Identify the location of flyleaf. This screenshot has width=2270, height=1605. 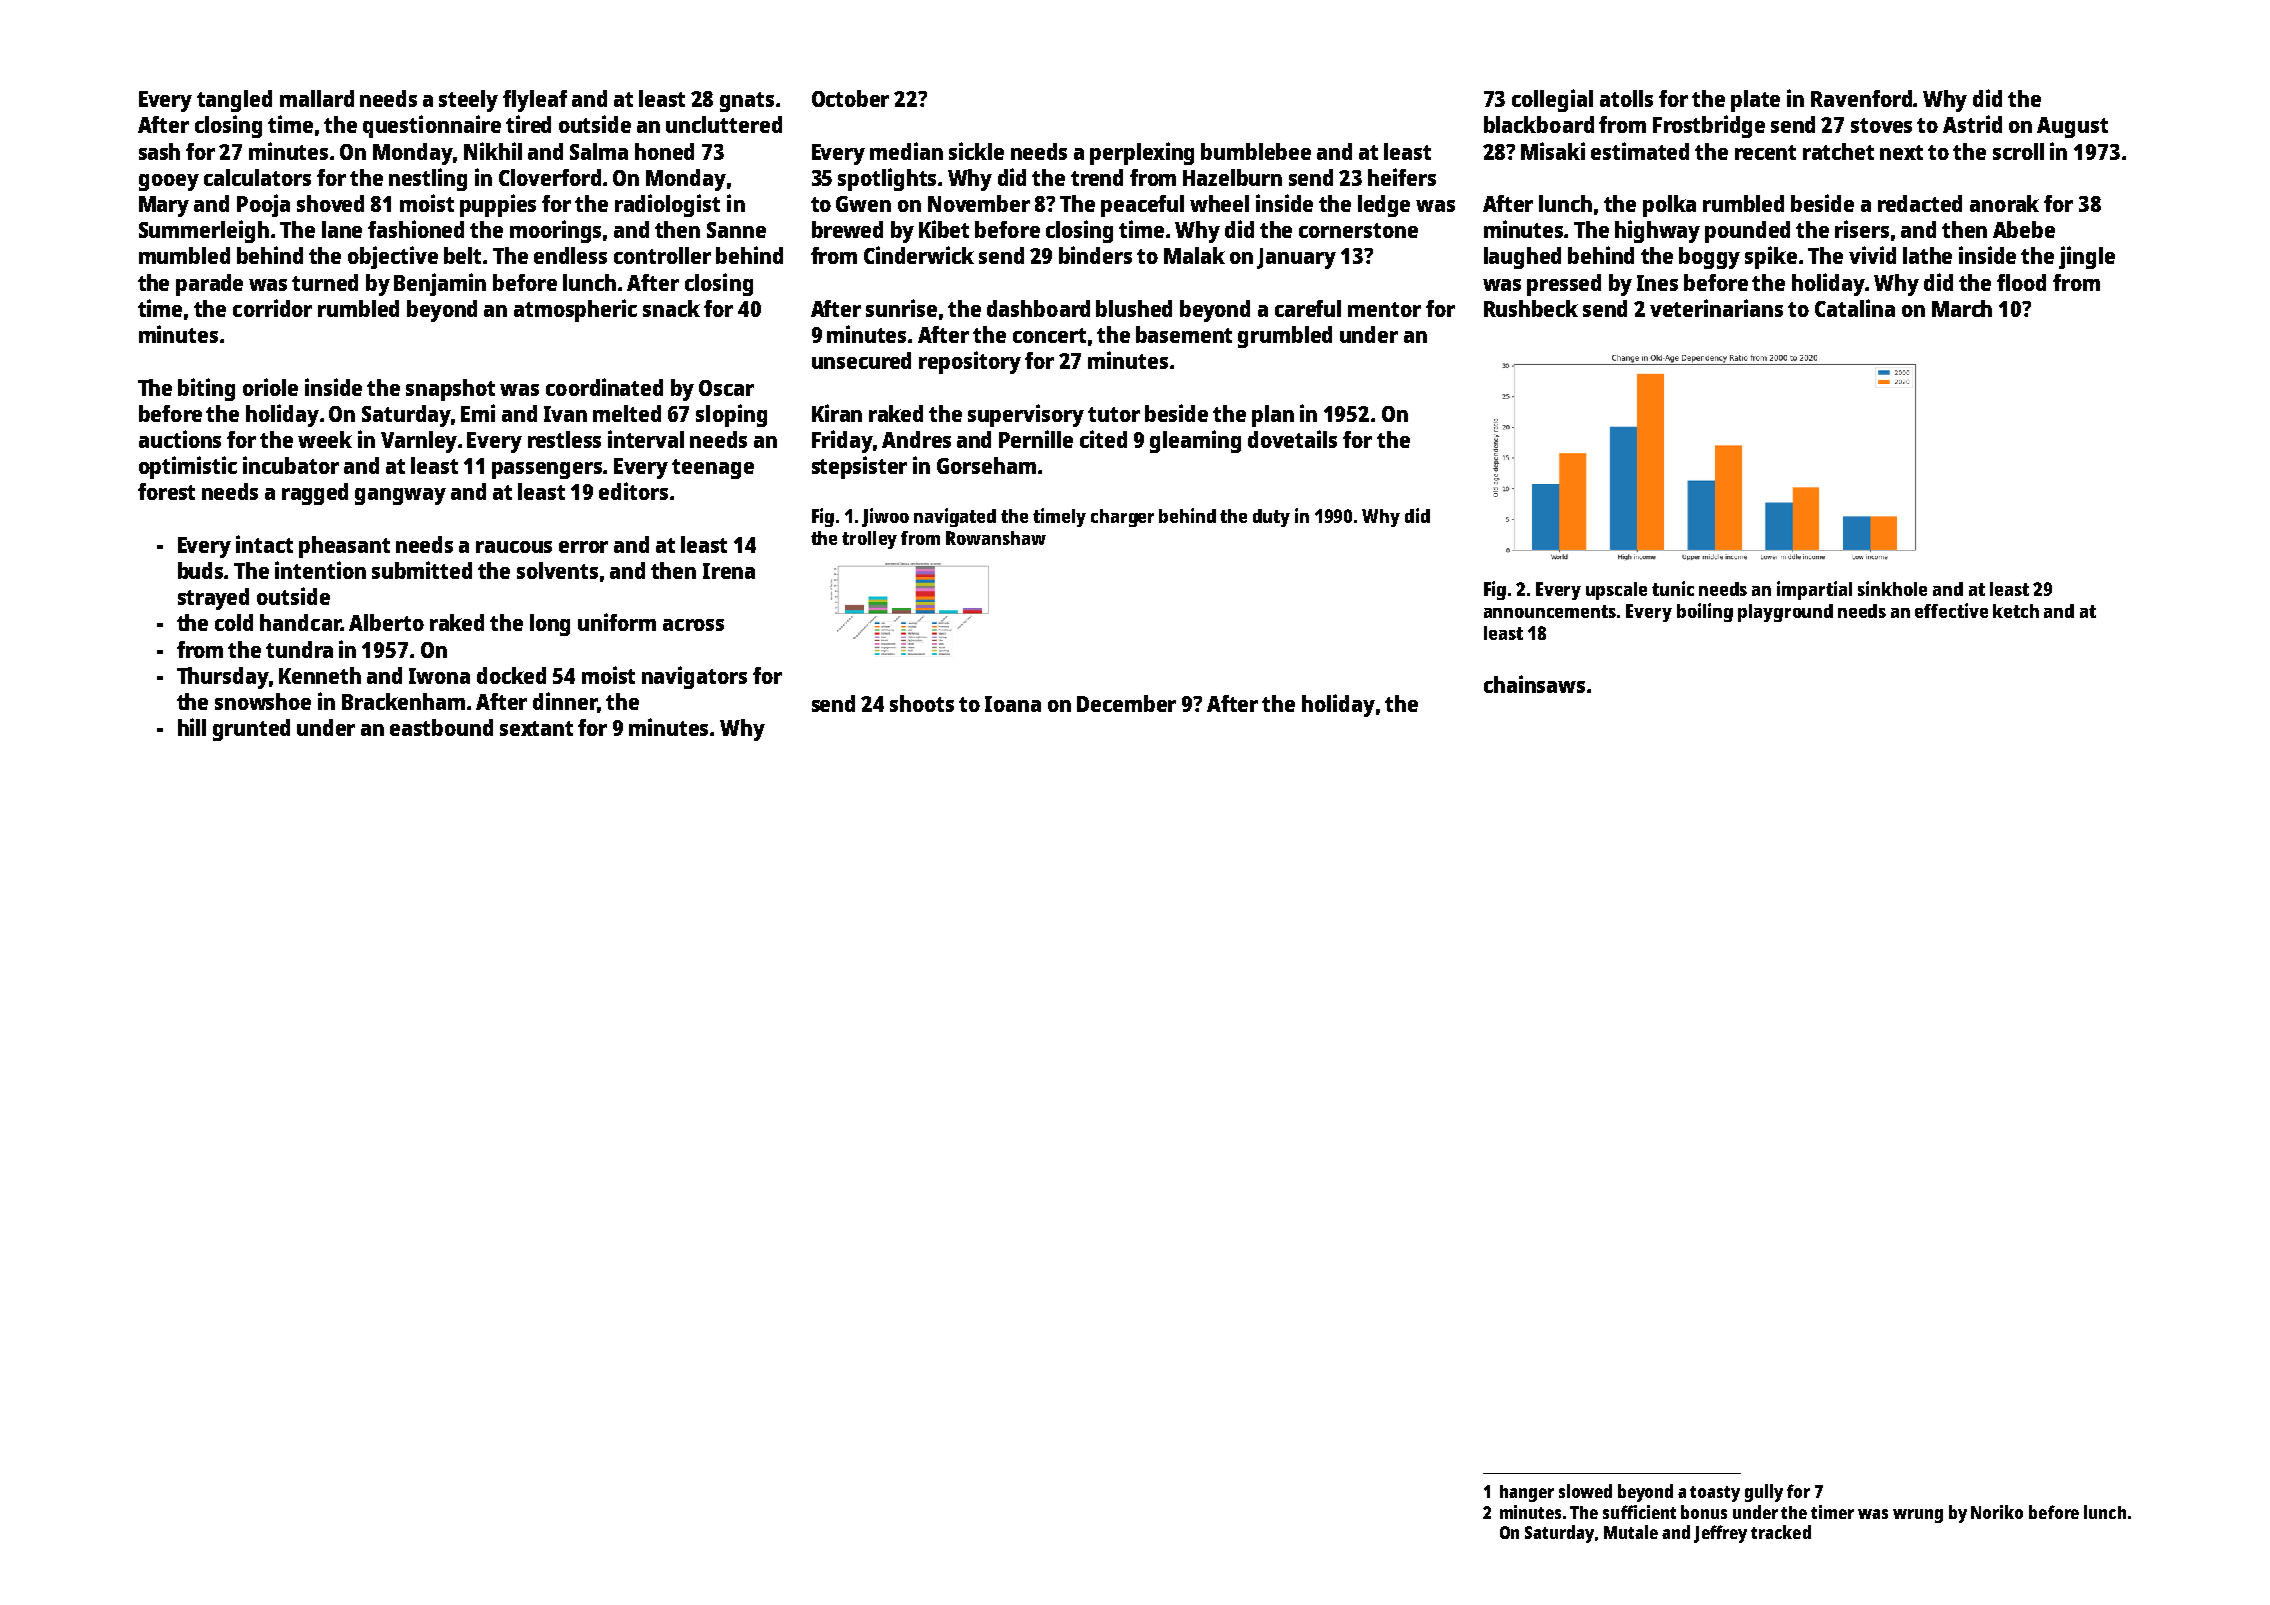
(535, 101).
